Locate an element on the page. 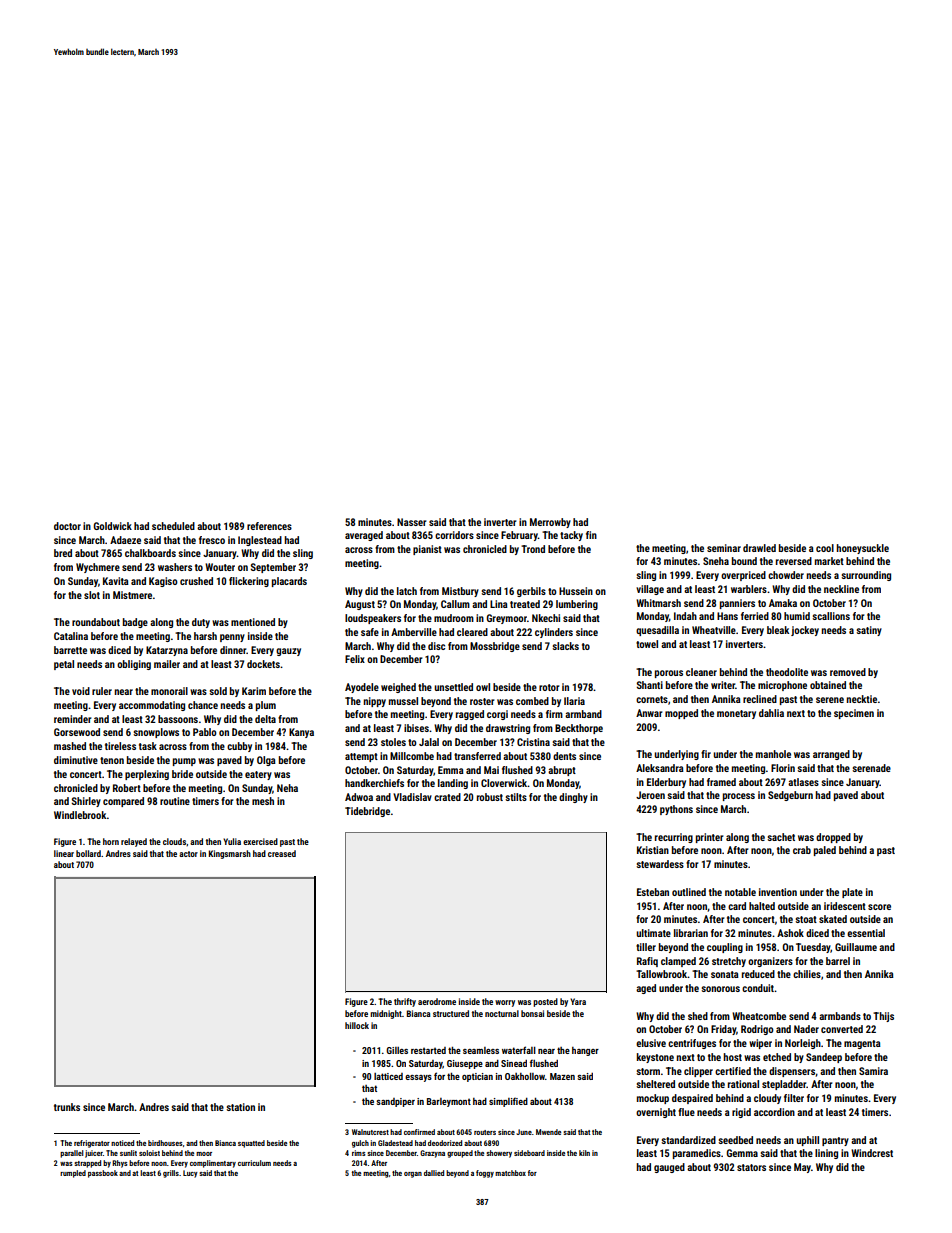 The height and width of the page is (1233, 952). Sedgeburn is located at coordinates (790, 796).
